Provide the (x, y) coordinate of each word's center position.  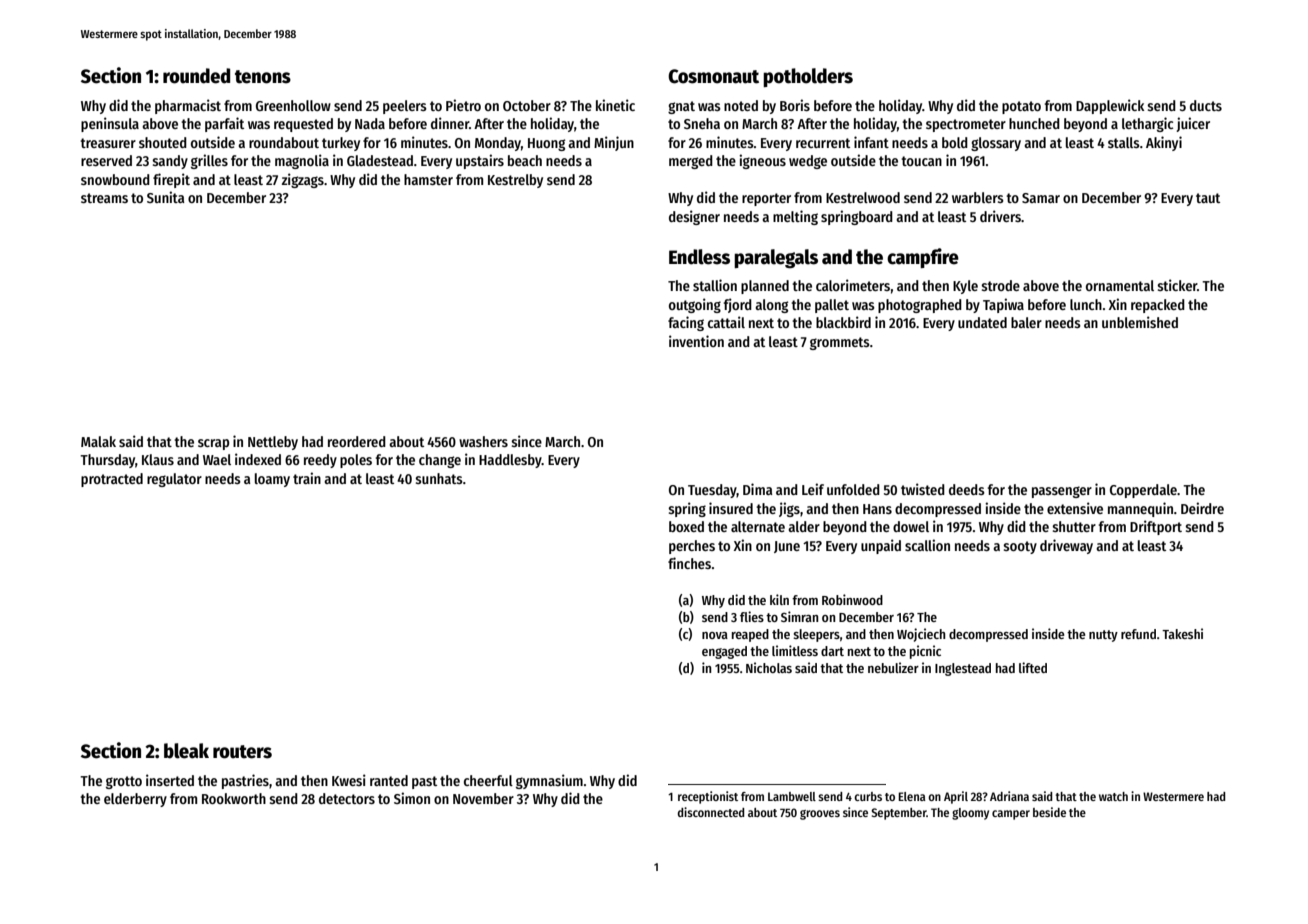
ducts (1206, 105)
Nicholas (769, 667)
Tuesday (712, 491)
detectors (347, 798)
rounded (196, 76)
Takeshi (1182, 633)
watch (1113, 796)
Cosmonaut (713, 76)
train (307, 478)
